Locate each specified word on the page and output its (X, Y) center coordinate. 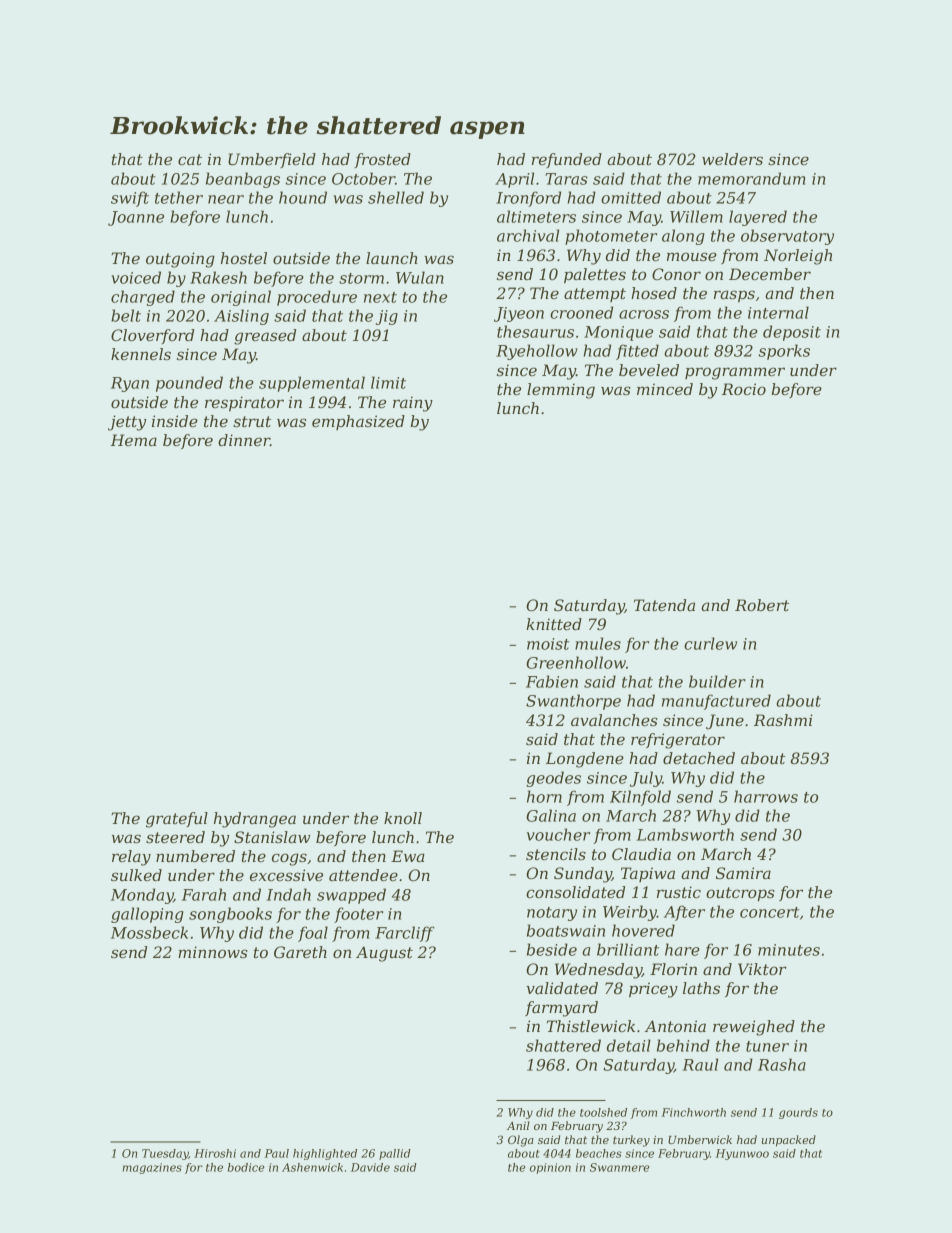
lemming (561, 391)
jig (387, 317)
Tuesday (165, 1154)
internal (778, 312)
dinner (244, 440)
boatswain (566, 930)
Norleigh (798, 257)
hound (303, 197)
